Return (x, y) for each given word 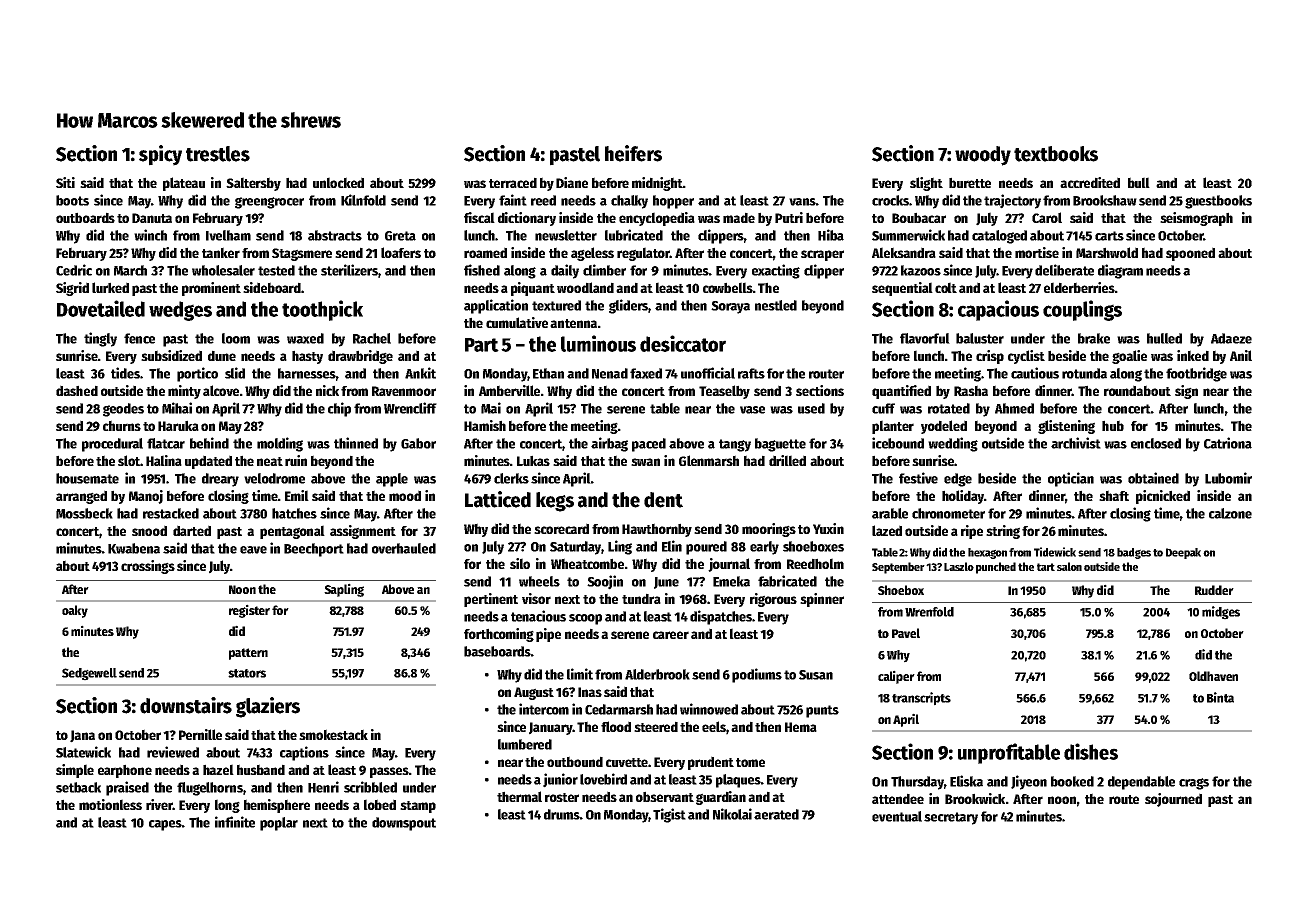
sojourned (1173, 800)
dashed (77, 390)
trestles (218, 154)
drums (562, 814)
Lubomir (1228, 478)
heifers (633, 153)
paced (649, 445)
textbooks (1056, 154)
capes (165, 825)
